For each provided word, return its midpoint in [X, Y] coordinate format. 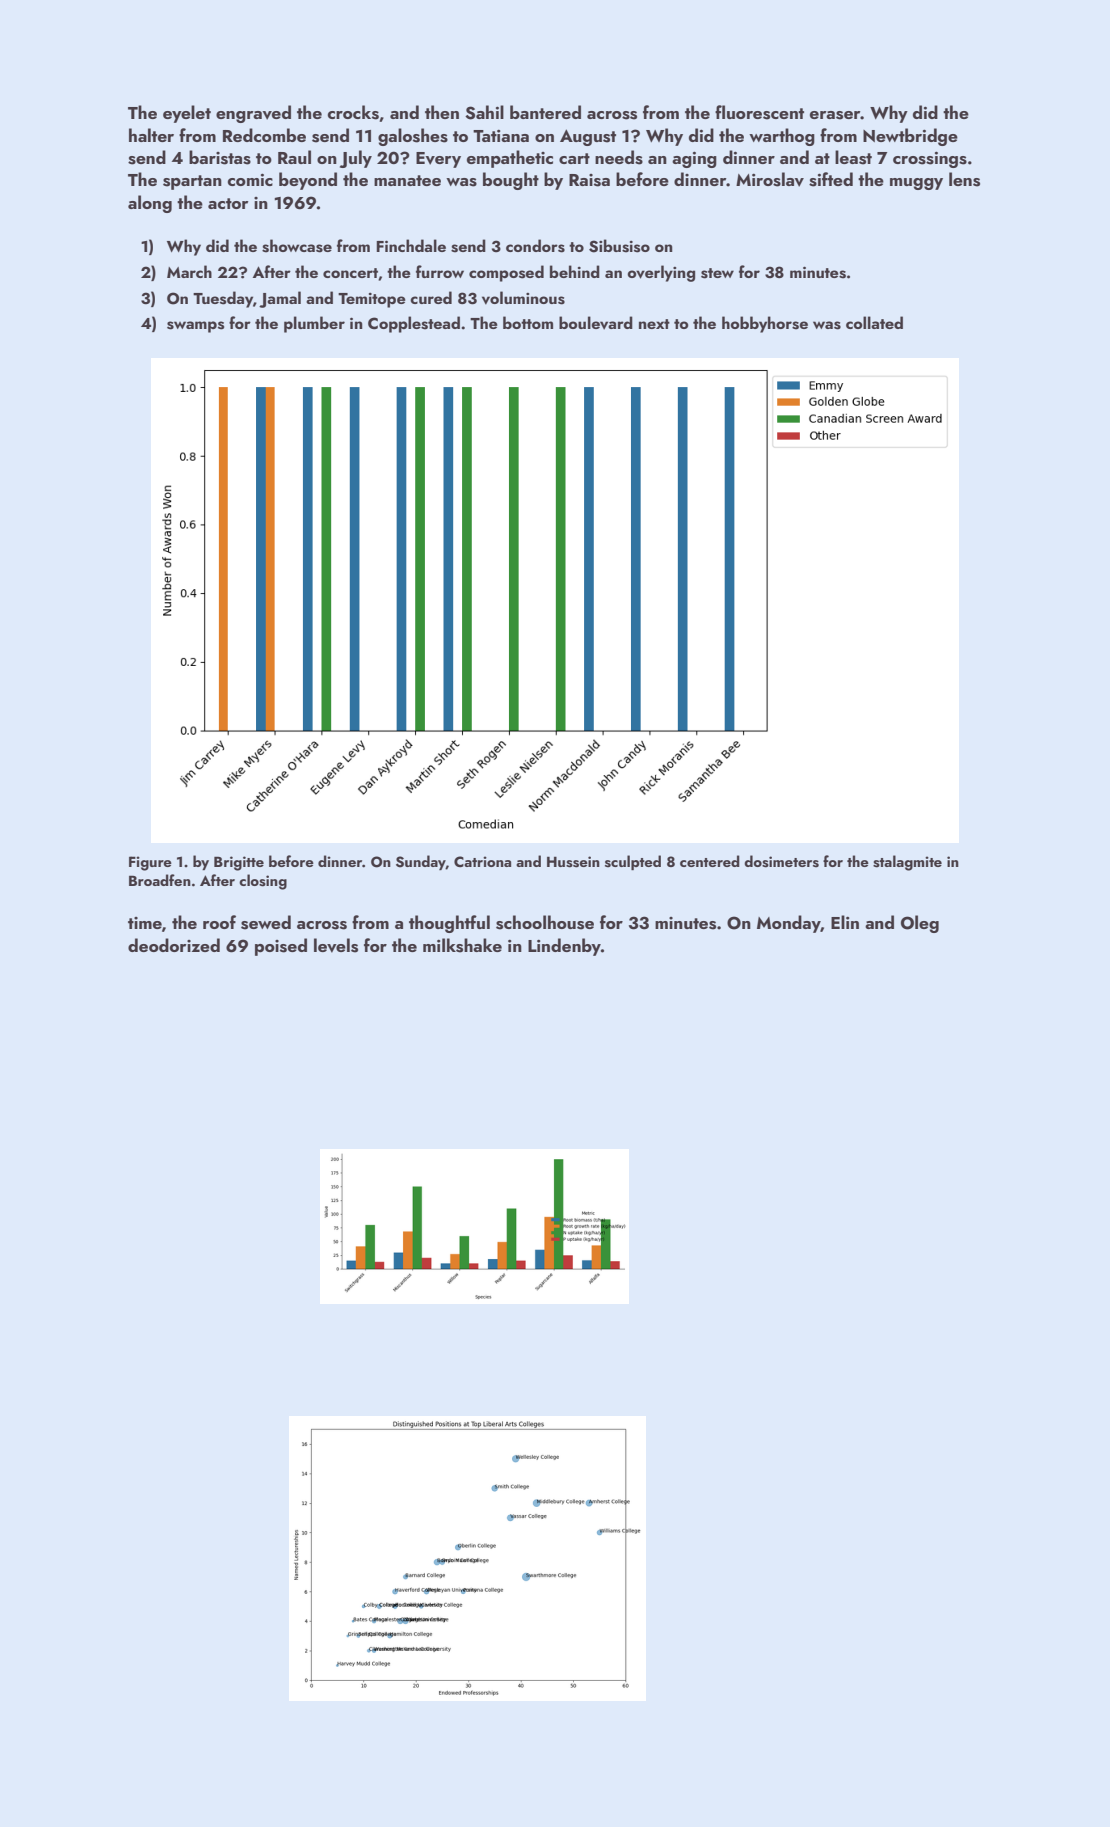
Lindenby [564, 947]
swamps [195, 327]
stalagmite [907, 863]
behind [575, 271]
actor [228, 203]
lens [964, 179]
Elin [845, 922]
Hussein [573, 862]
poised [281, 947]
